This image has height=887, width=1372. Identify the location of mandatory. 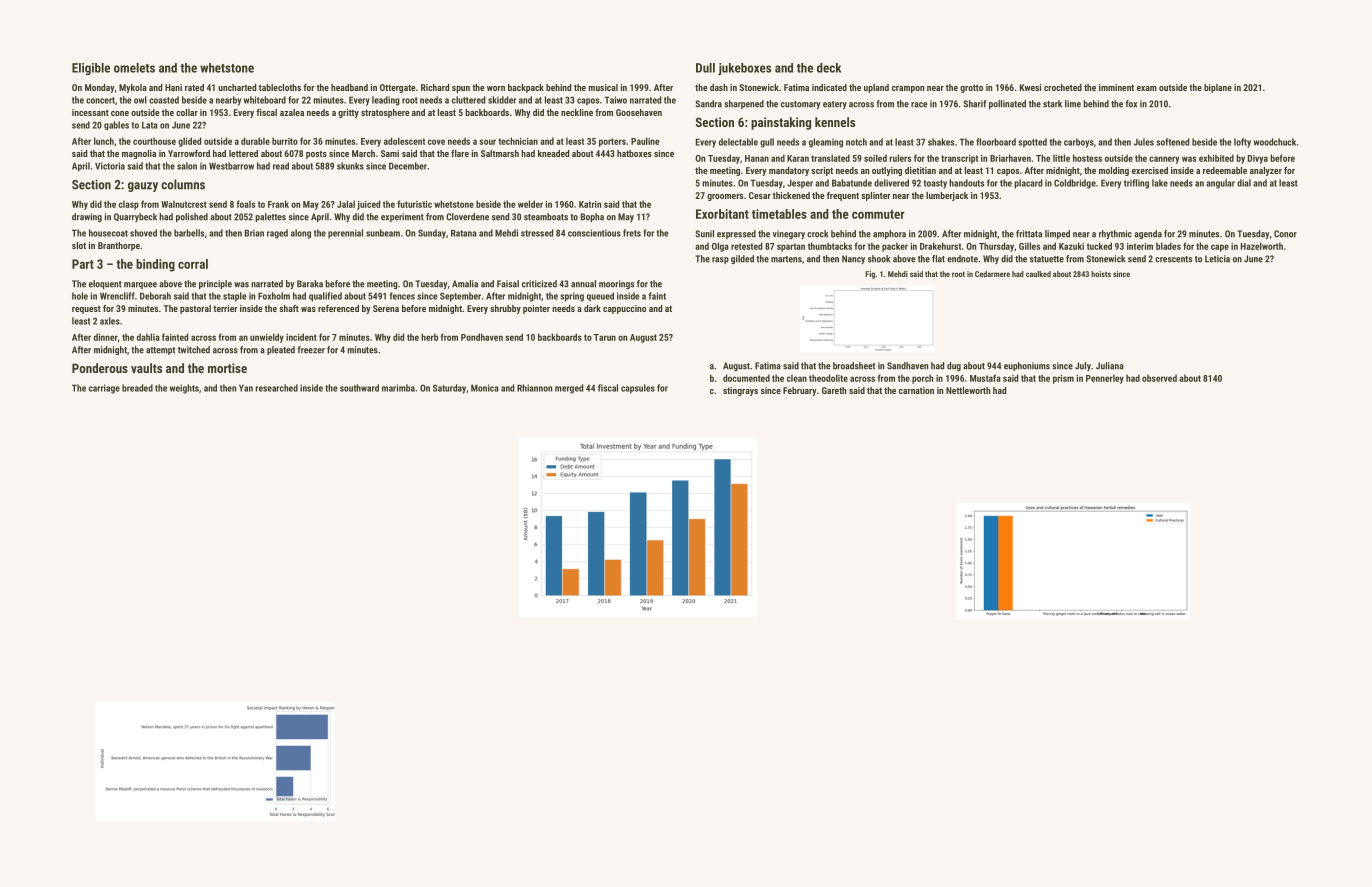
(789, 171).
